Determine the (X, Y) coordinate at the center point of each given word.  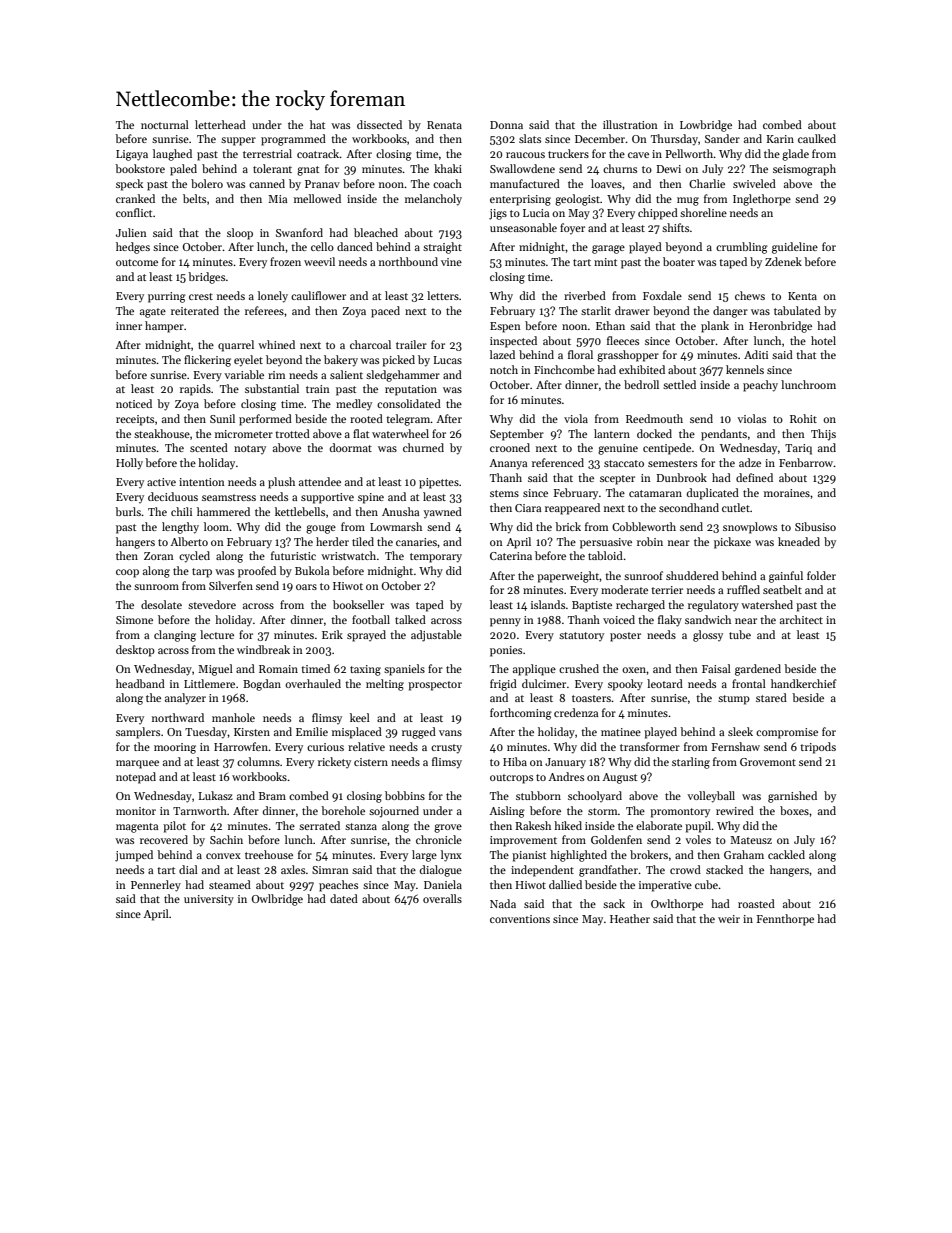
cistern (371, 762)
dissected (379, 124)
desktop (135, 651)
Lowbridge (706, 126)
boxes (794, 810)
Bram (272, 796)
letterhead (220, 124)
